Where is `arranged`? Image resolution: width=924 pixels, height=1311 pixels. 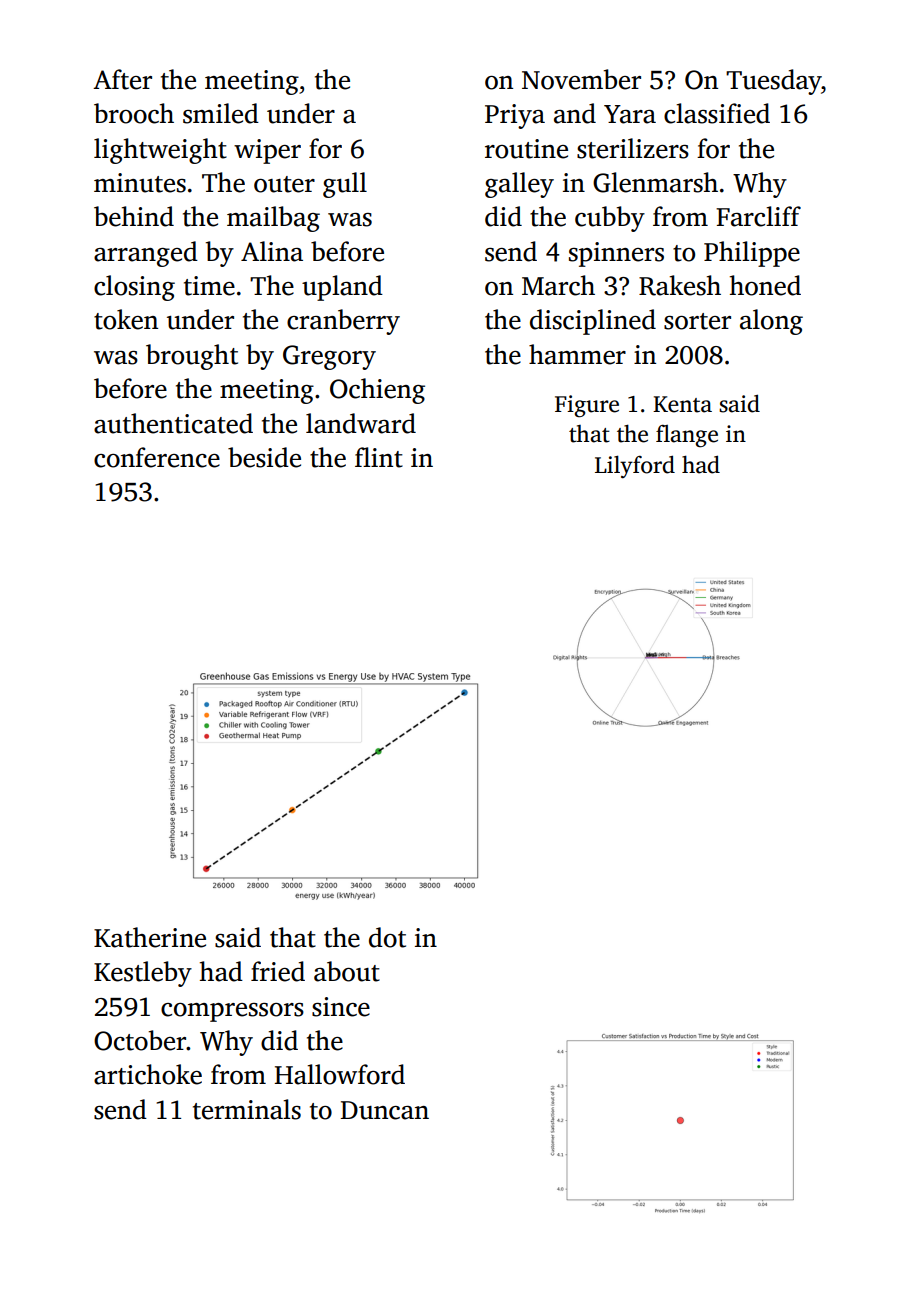 arranged is located at coordinates (146, 254).
